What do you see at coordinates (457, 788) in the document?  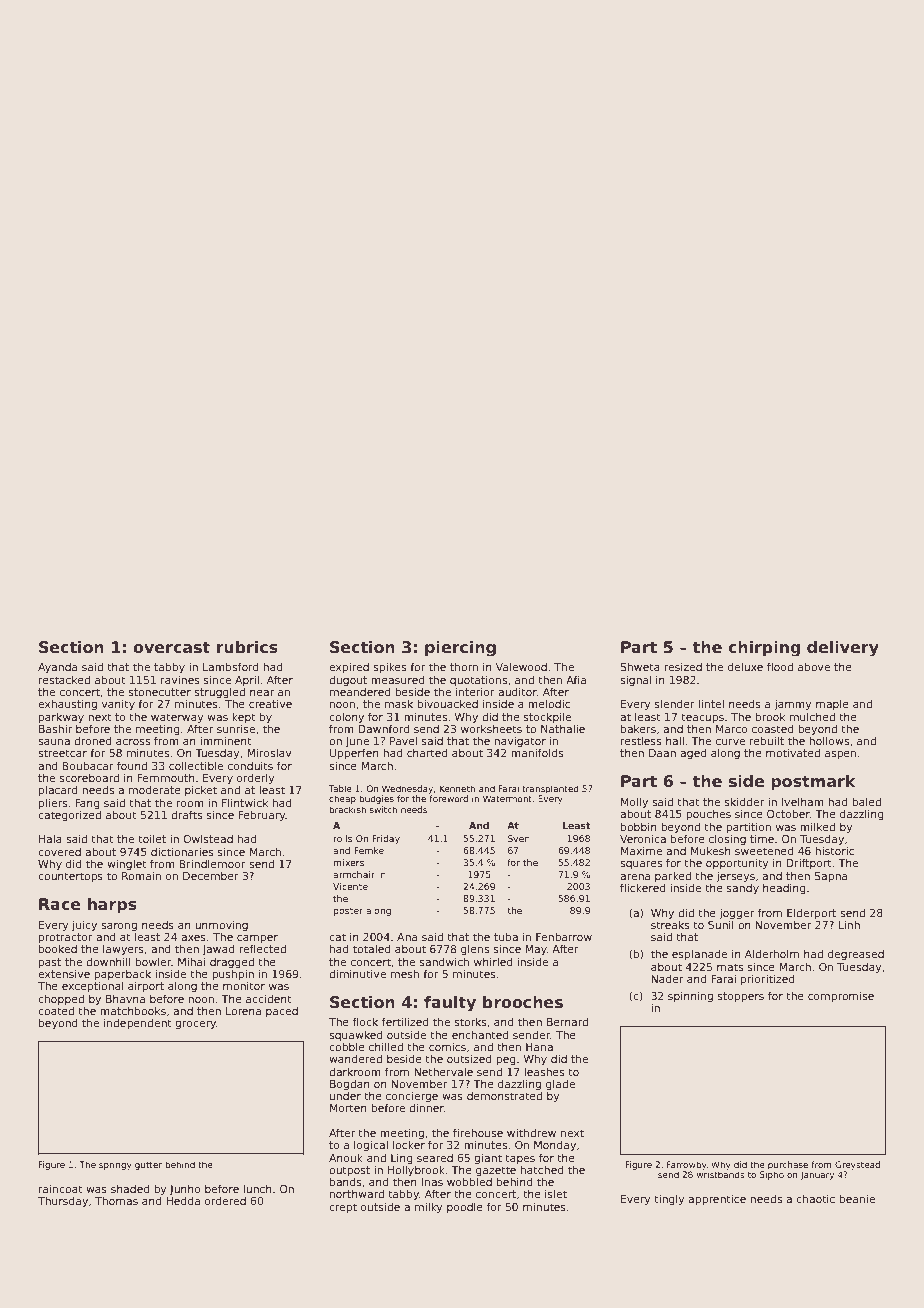 I see `Kenneth` at bounding box center [457, 788].
